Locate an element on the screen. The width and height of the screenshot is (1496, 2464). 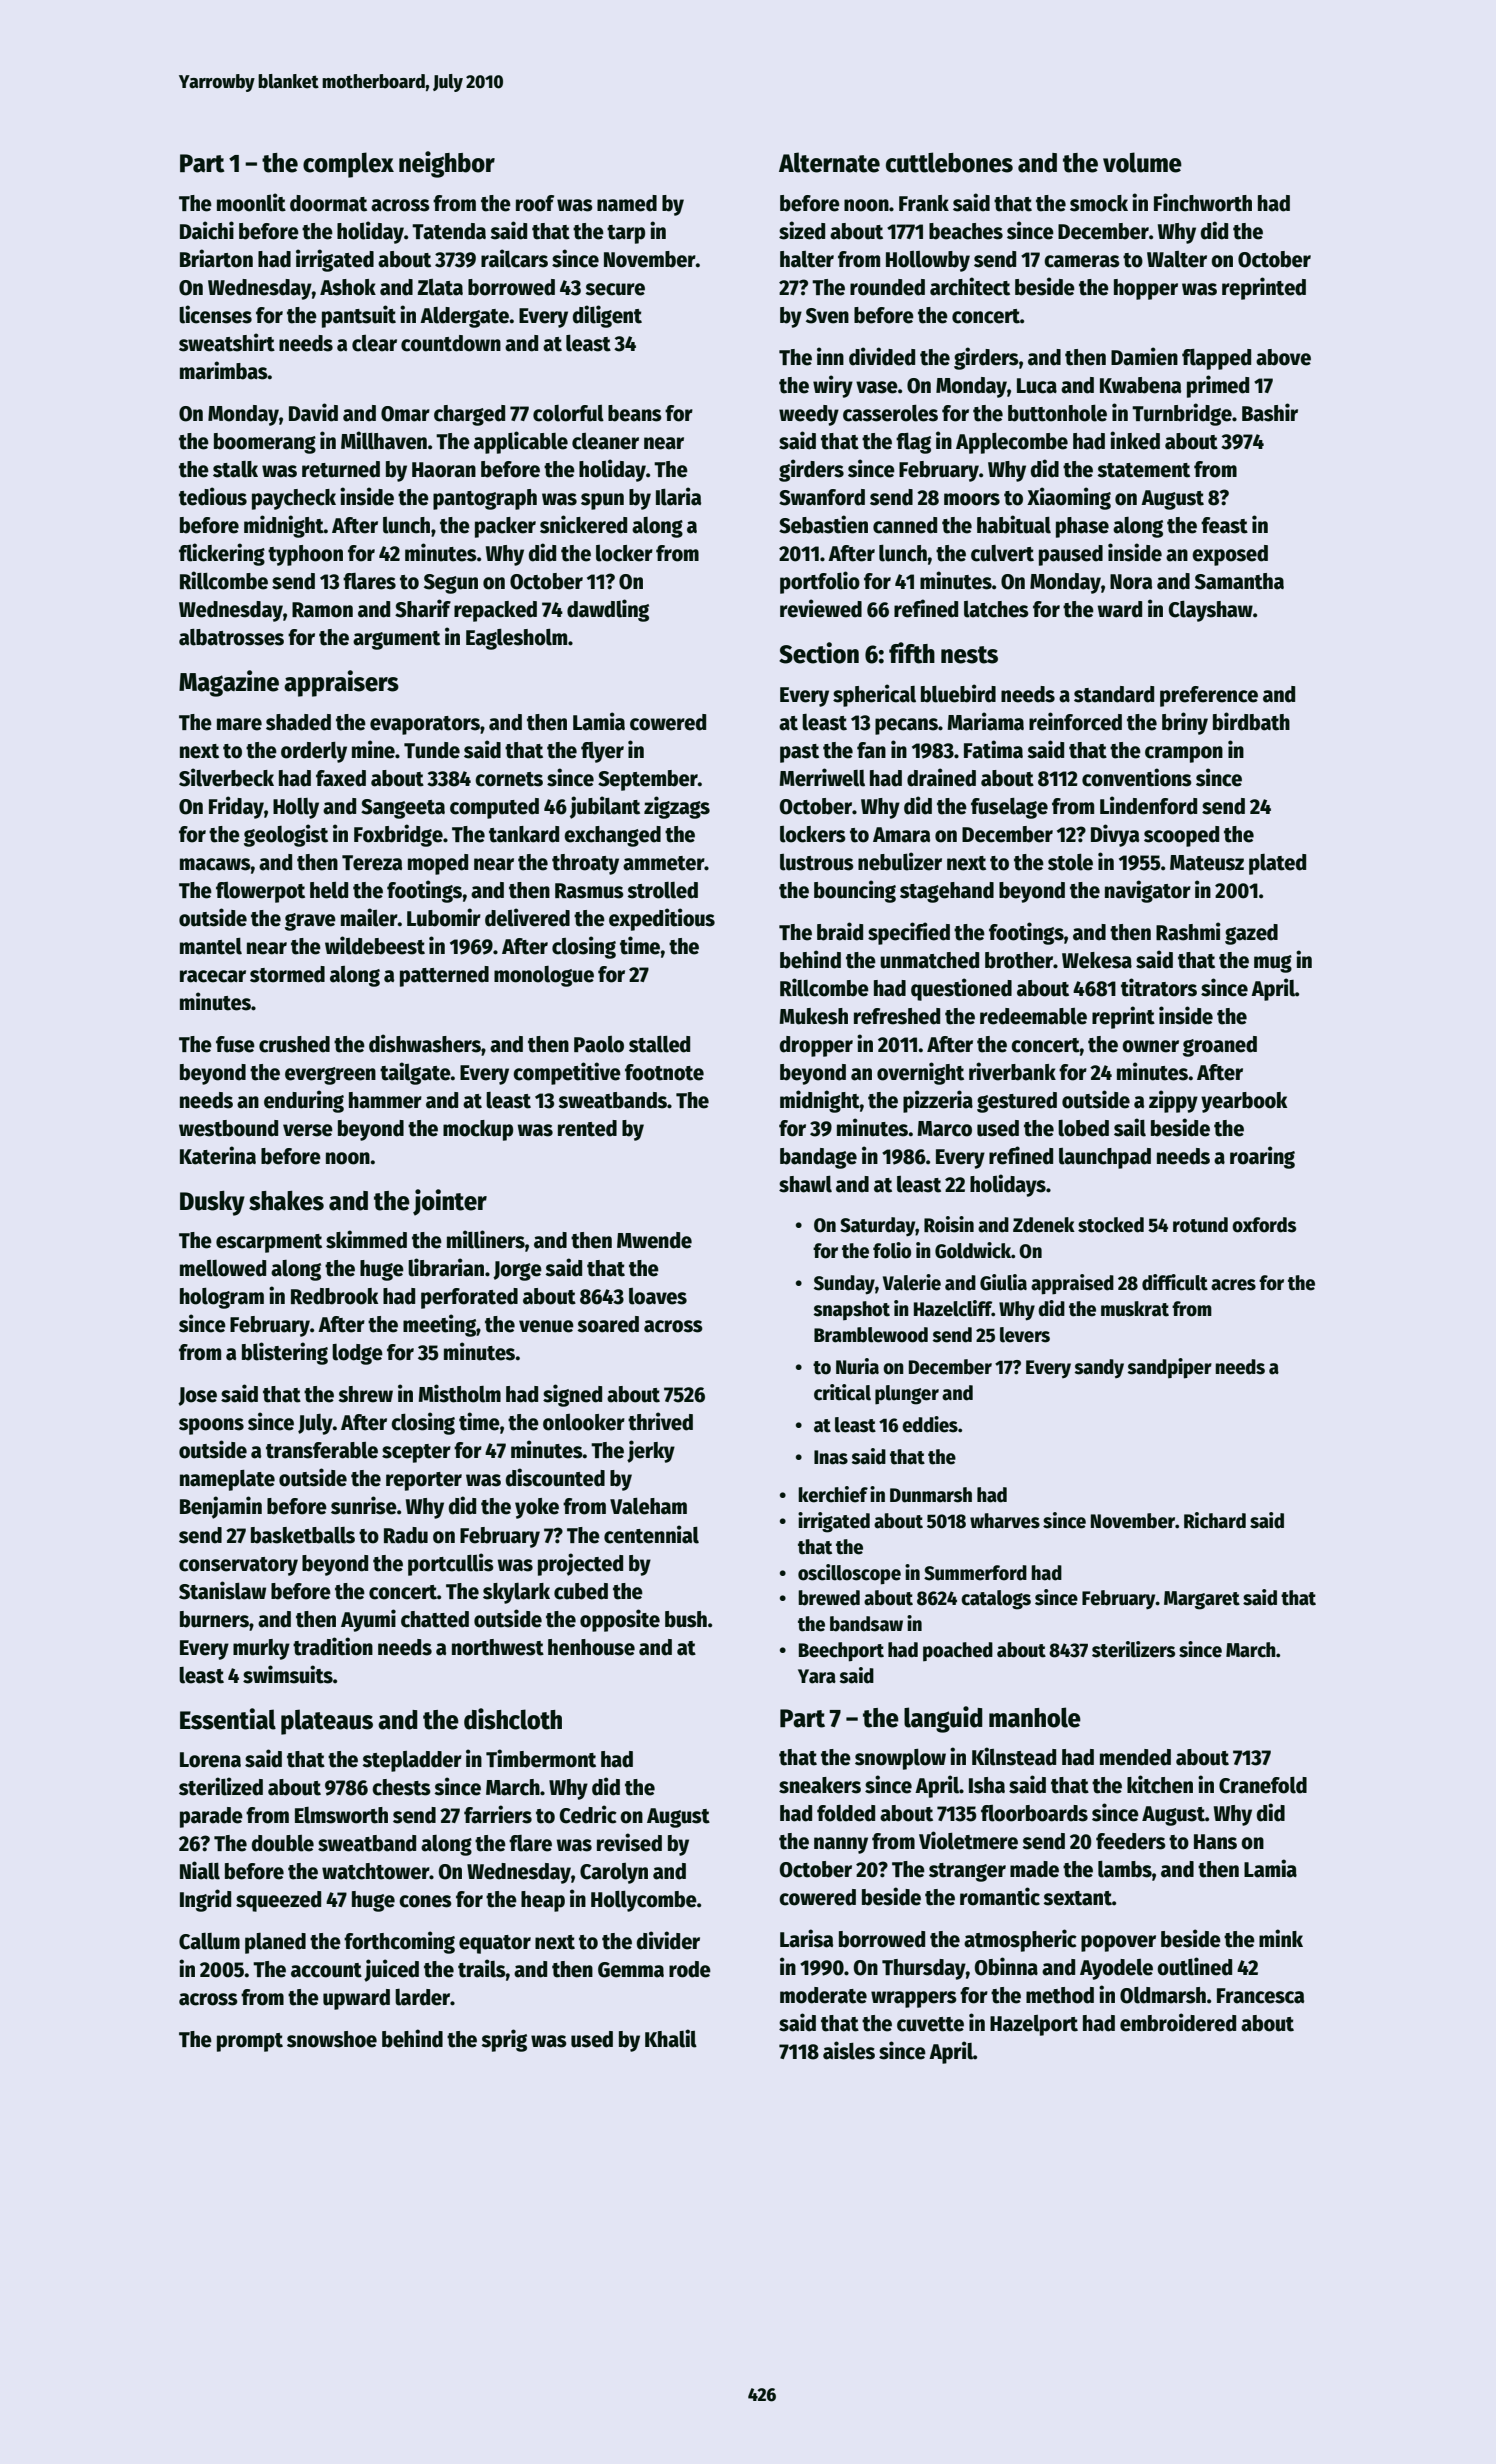
Saturday is located at coordinates (878, 1227).
